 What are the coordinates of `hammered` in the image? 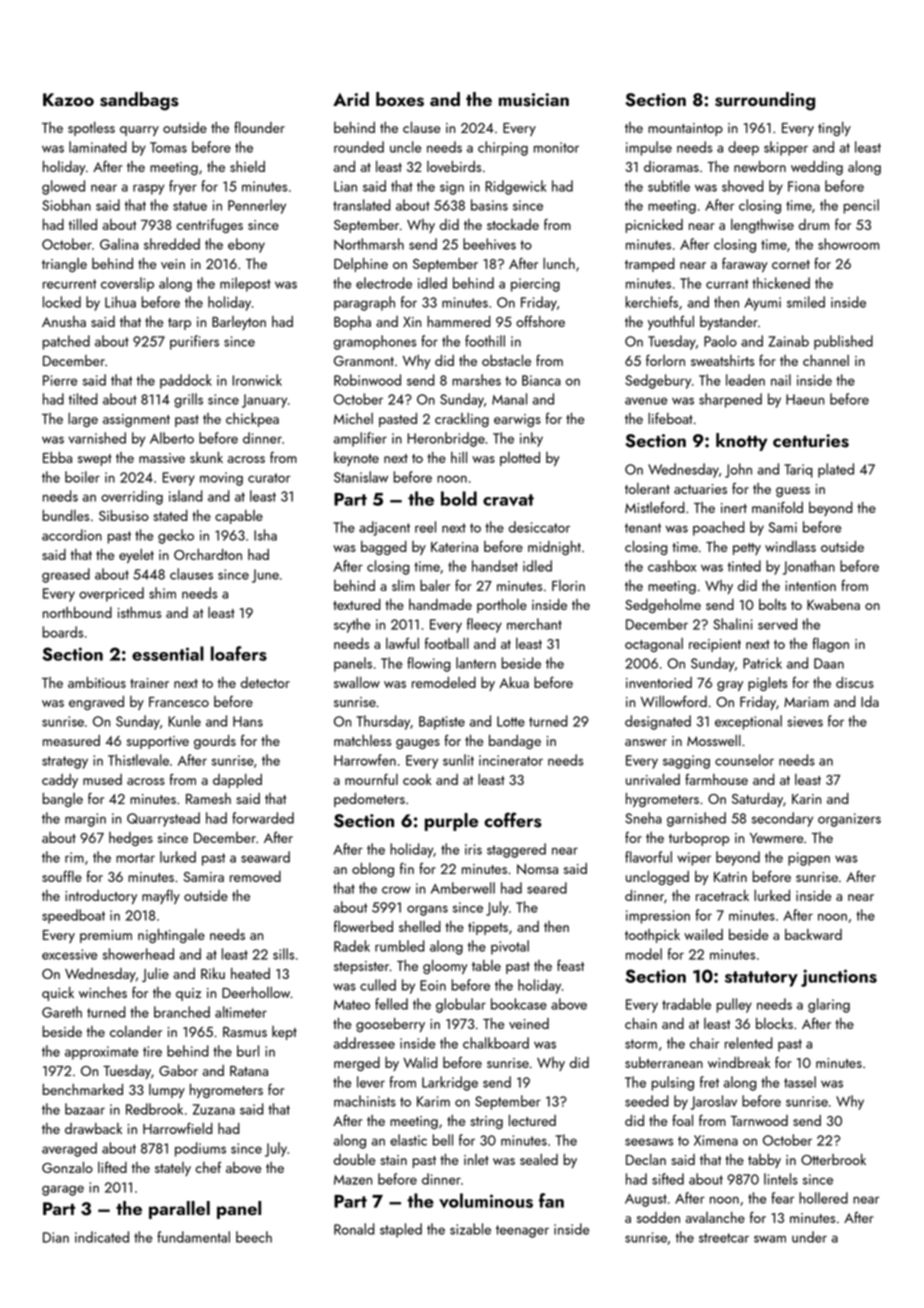 It's located at (459, 321).
